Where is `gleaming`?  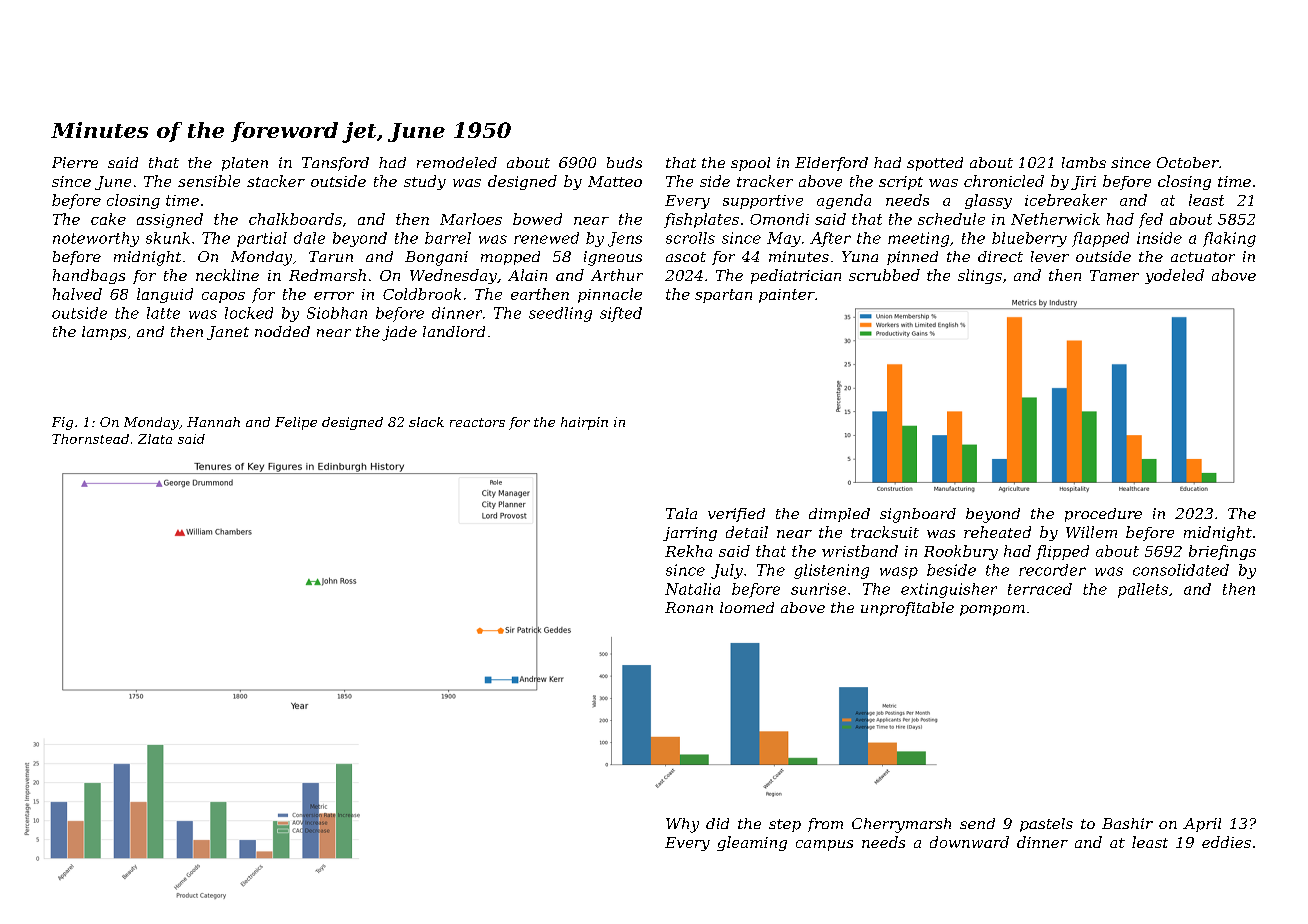
gleaming is located at coordinates (752, 843).
